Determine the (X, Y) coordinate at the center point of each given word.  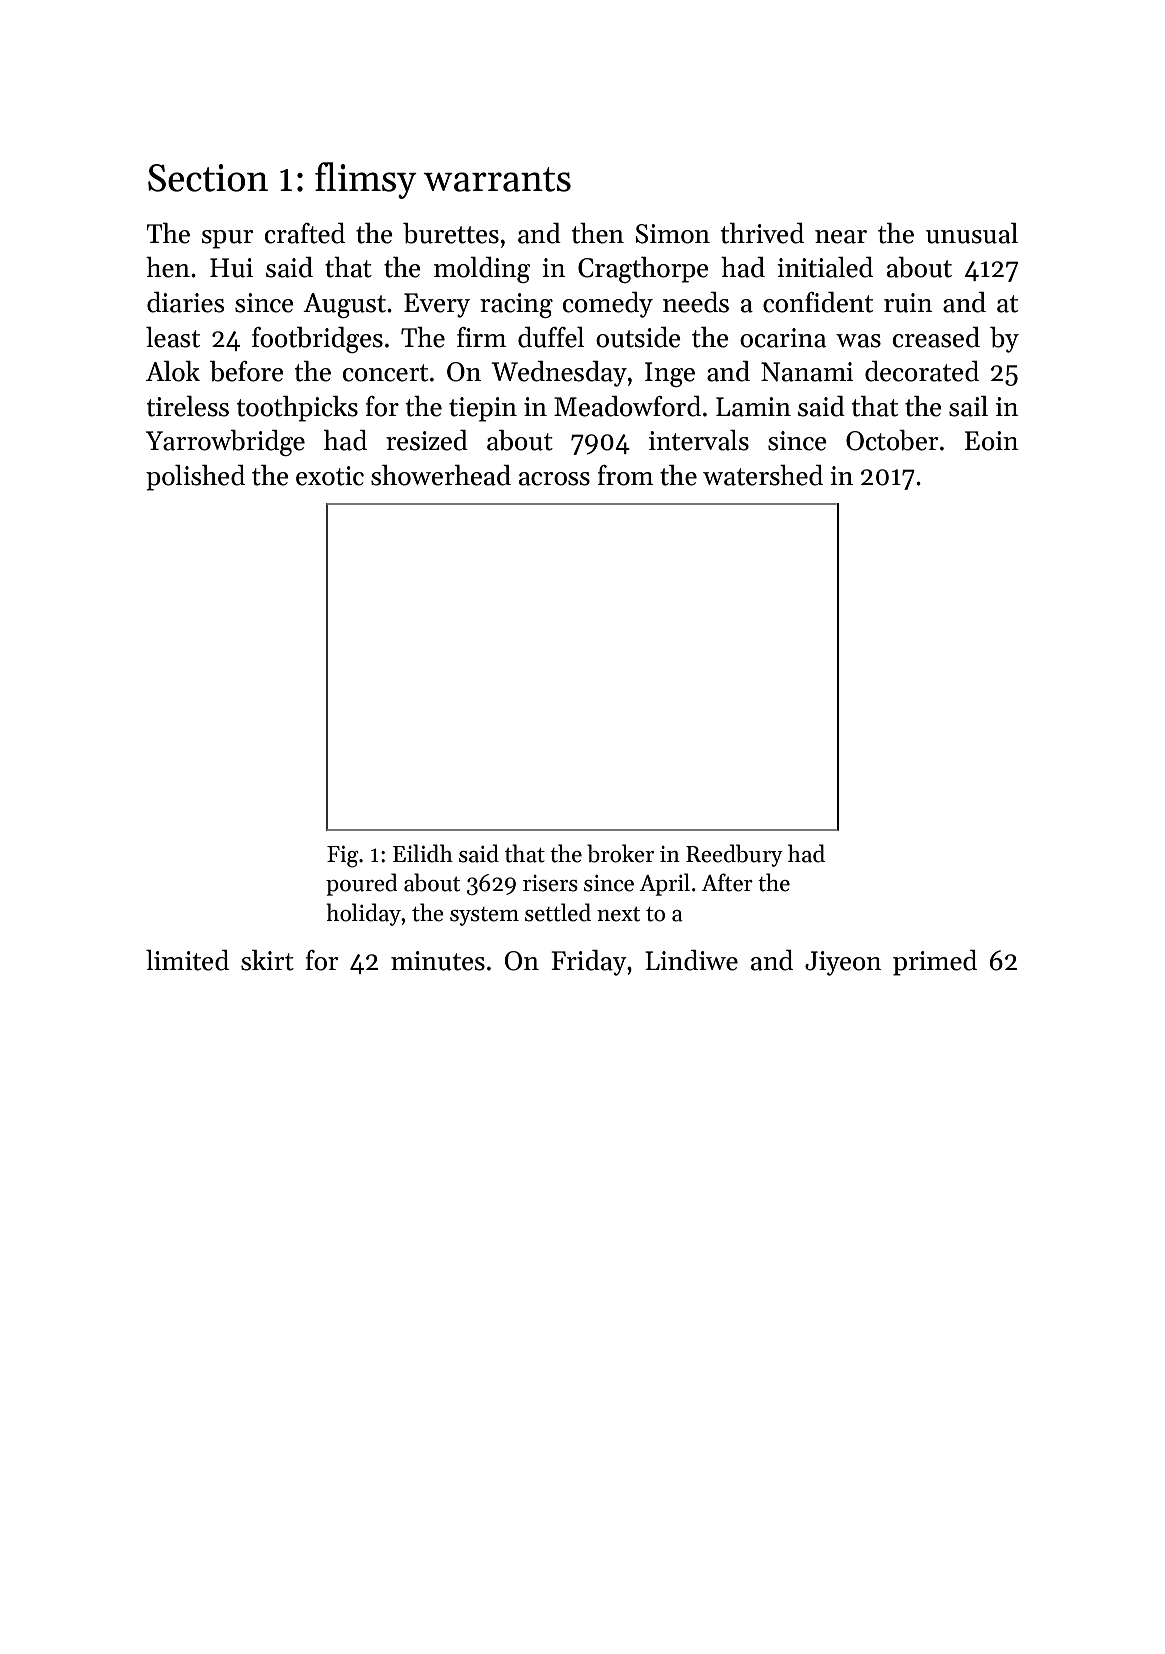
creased (936, 337)
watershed (763, 475)
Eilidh (423, 853)
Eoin (992, 441)
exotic (330, 476)
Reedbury (734, 855)
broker (620, 853)
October (892, 440)
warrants (497, 179)
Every (437, 305)
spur (227, 239)
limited (187, 960)
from (626, 475)
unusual (972, 233)
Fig (343, 857)
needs (696, 302)
